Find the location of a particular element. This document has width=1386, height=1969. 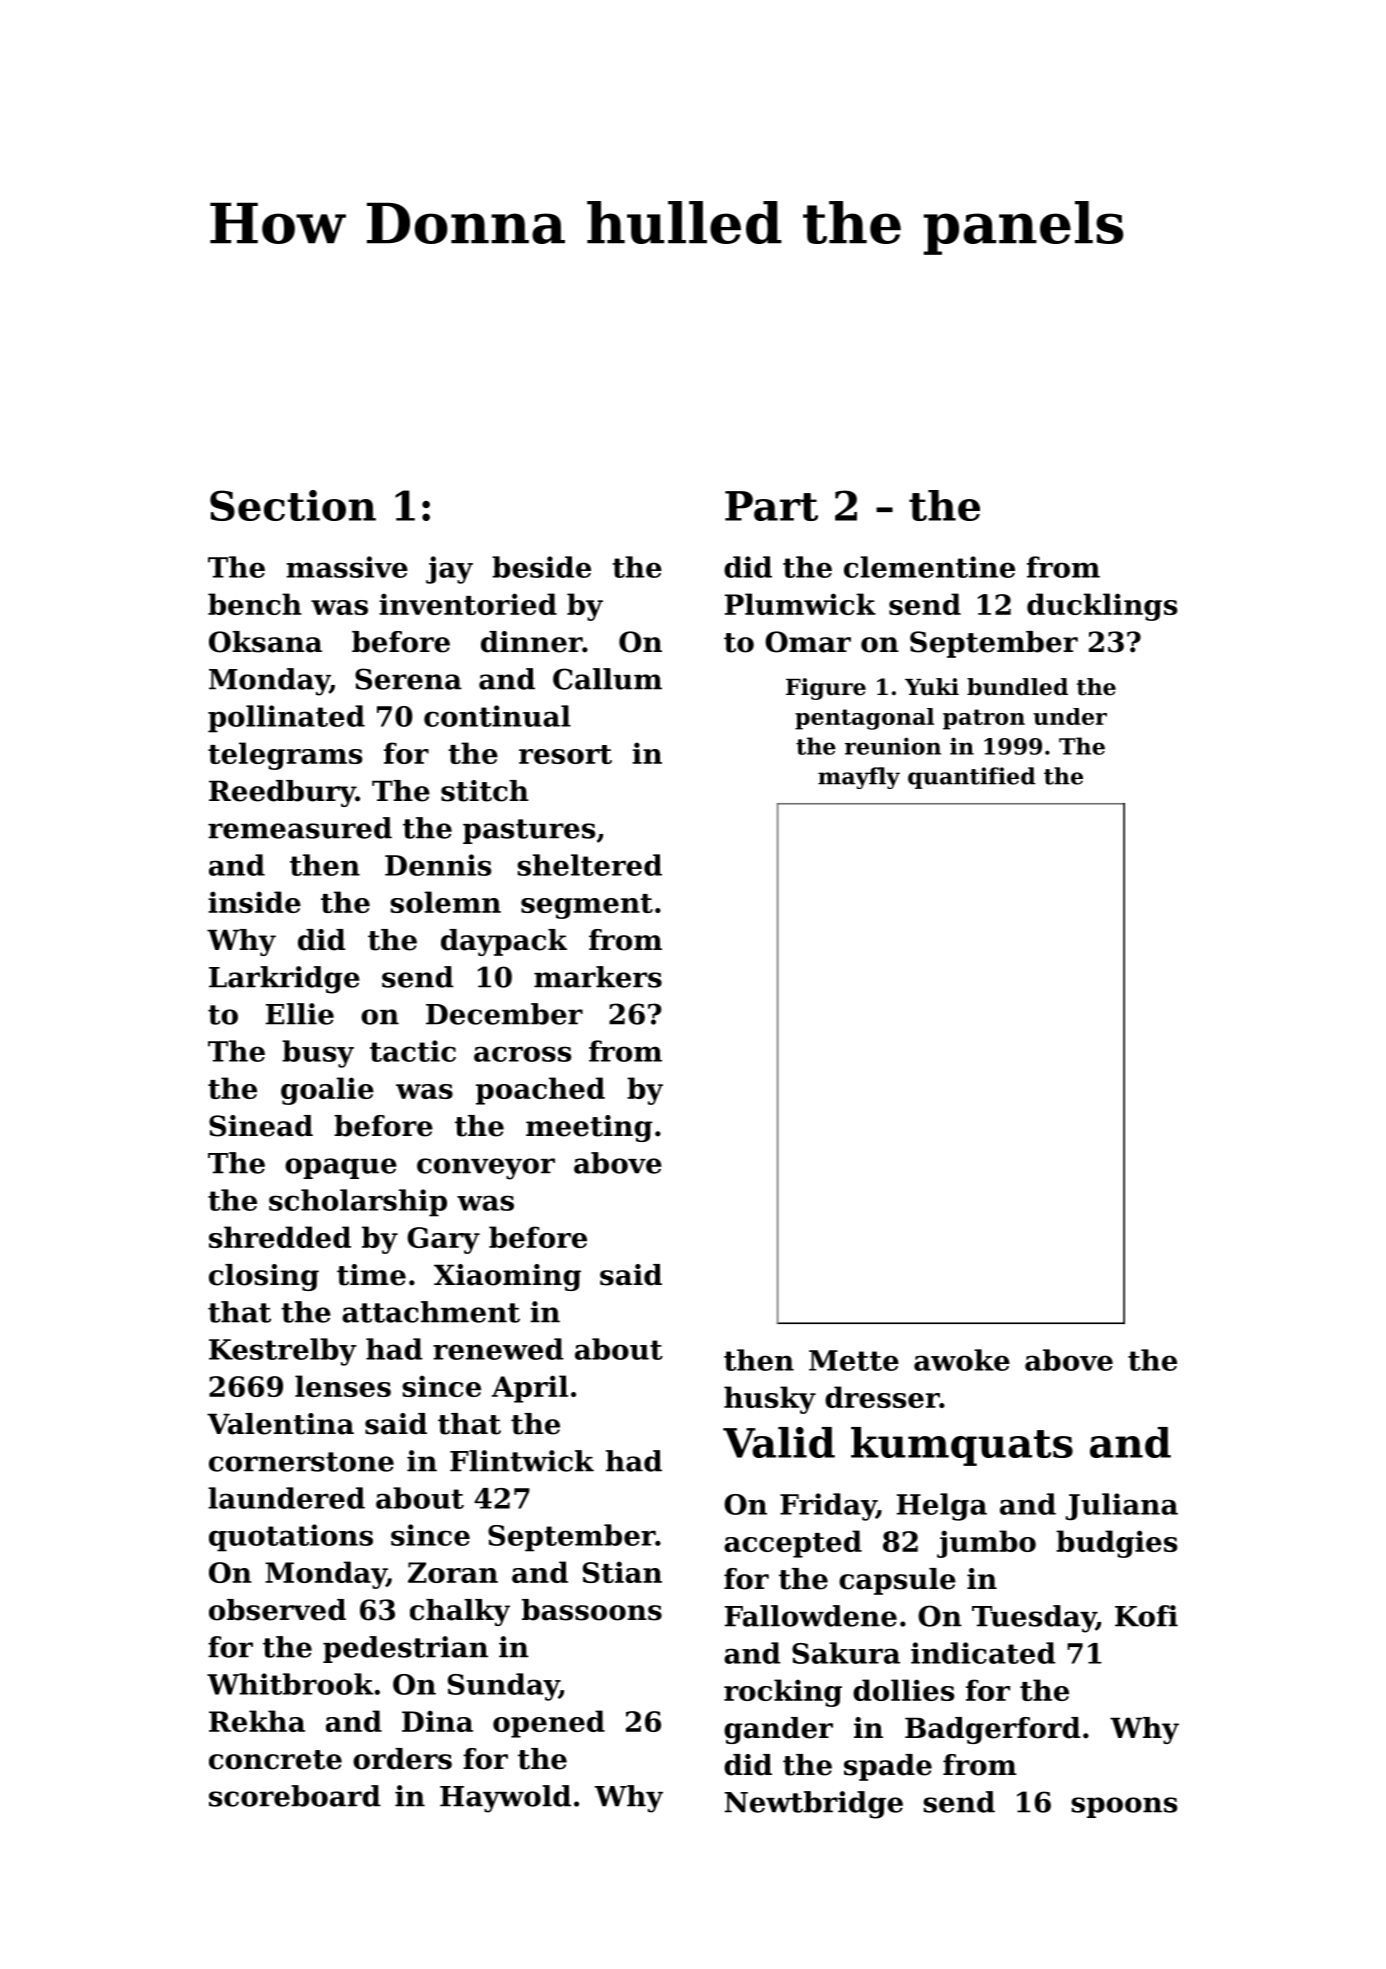

Whitbrook is located at coordinates (290, 1684).
